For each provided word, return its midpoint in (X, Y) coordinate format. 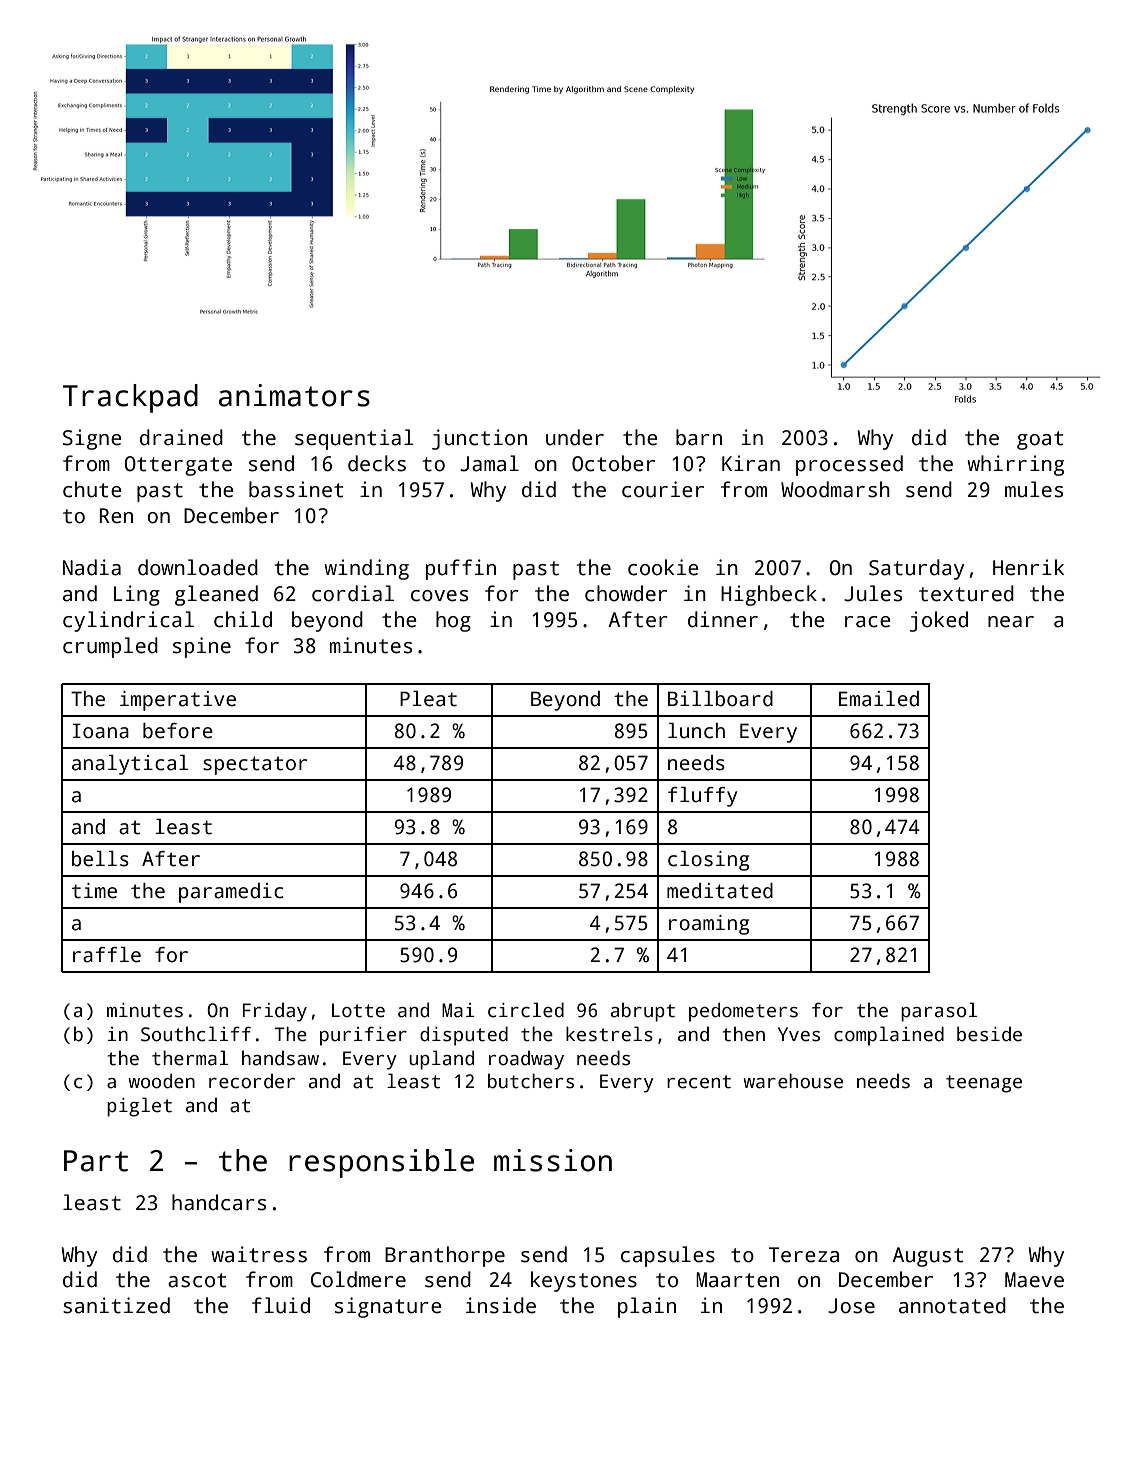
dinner (723, 619)
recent (699, 1082)
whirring (1015, 465)
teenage (984, 1084)
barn (699, 437)
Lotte (358, 1010)
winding (366, 569)
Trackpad (130, 398)
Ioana (101, 731)
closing (708, 861)
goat (1040, 440)
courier (663, 489)
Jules (873, 593)
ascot (197, 1280)
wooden (161, 1081)
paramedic (231, 893)
